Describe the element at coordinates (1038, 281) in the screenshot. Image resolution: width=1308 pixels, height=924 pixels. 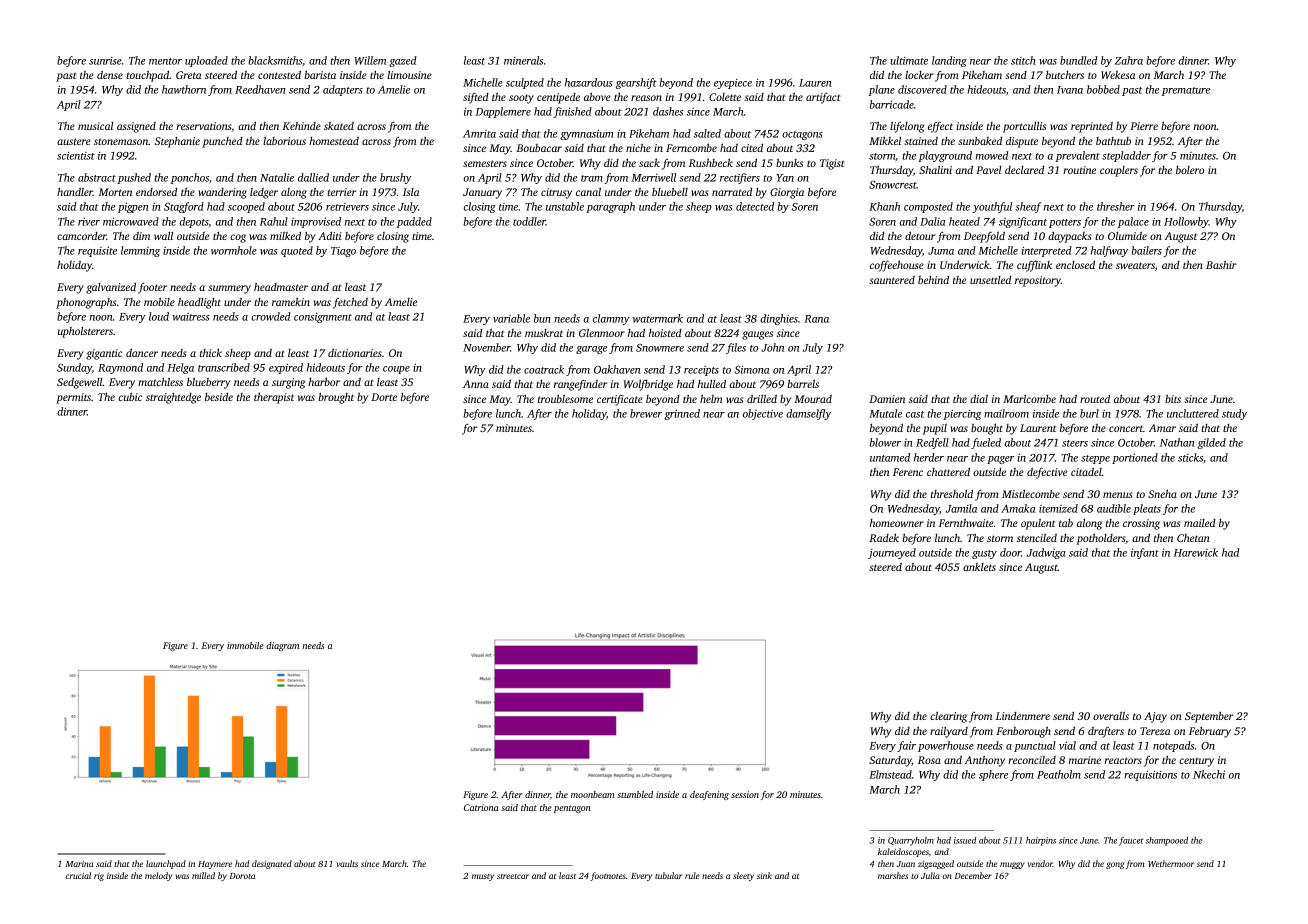
I see `repository` at that location.
